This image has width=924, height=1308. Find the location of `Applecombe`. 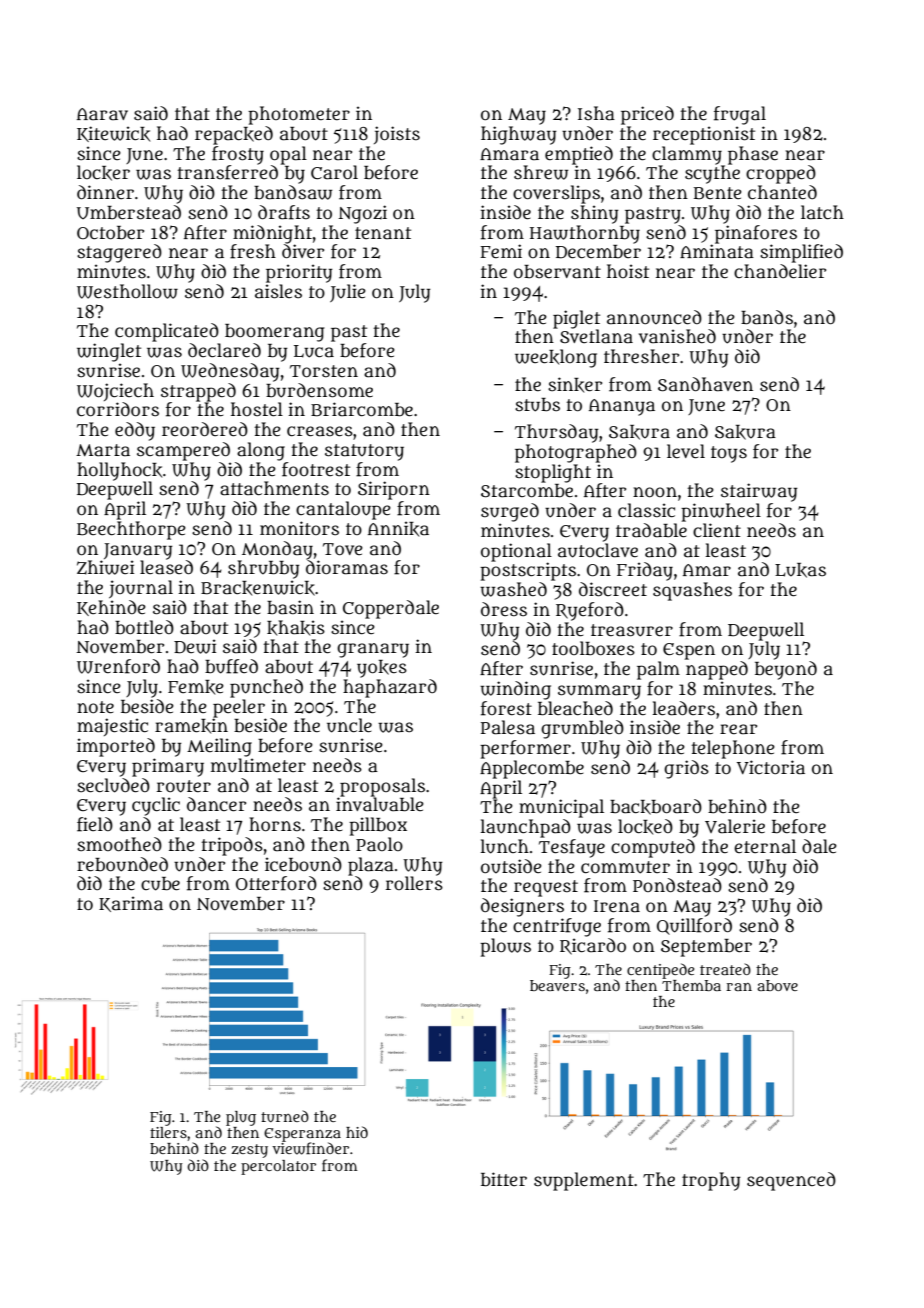

Applecombe is located at coordinates (532, 769).
